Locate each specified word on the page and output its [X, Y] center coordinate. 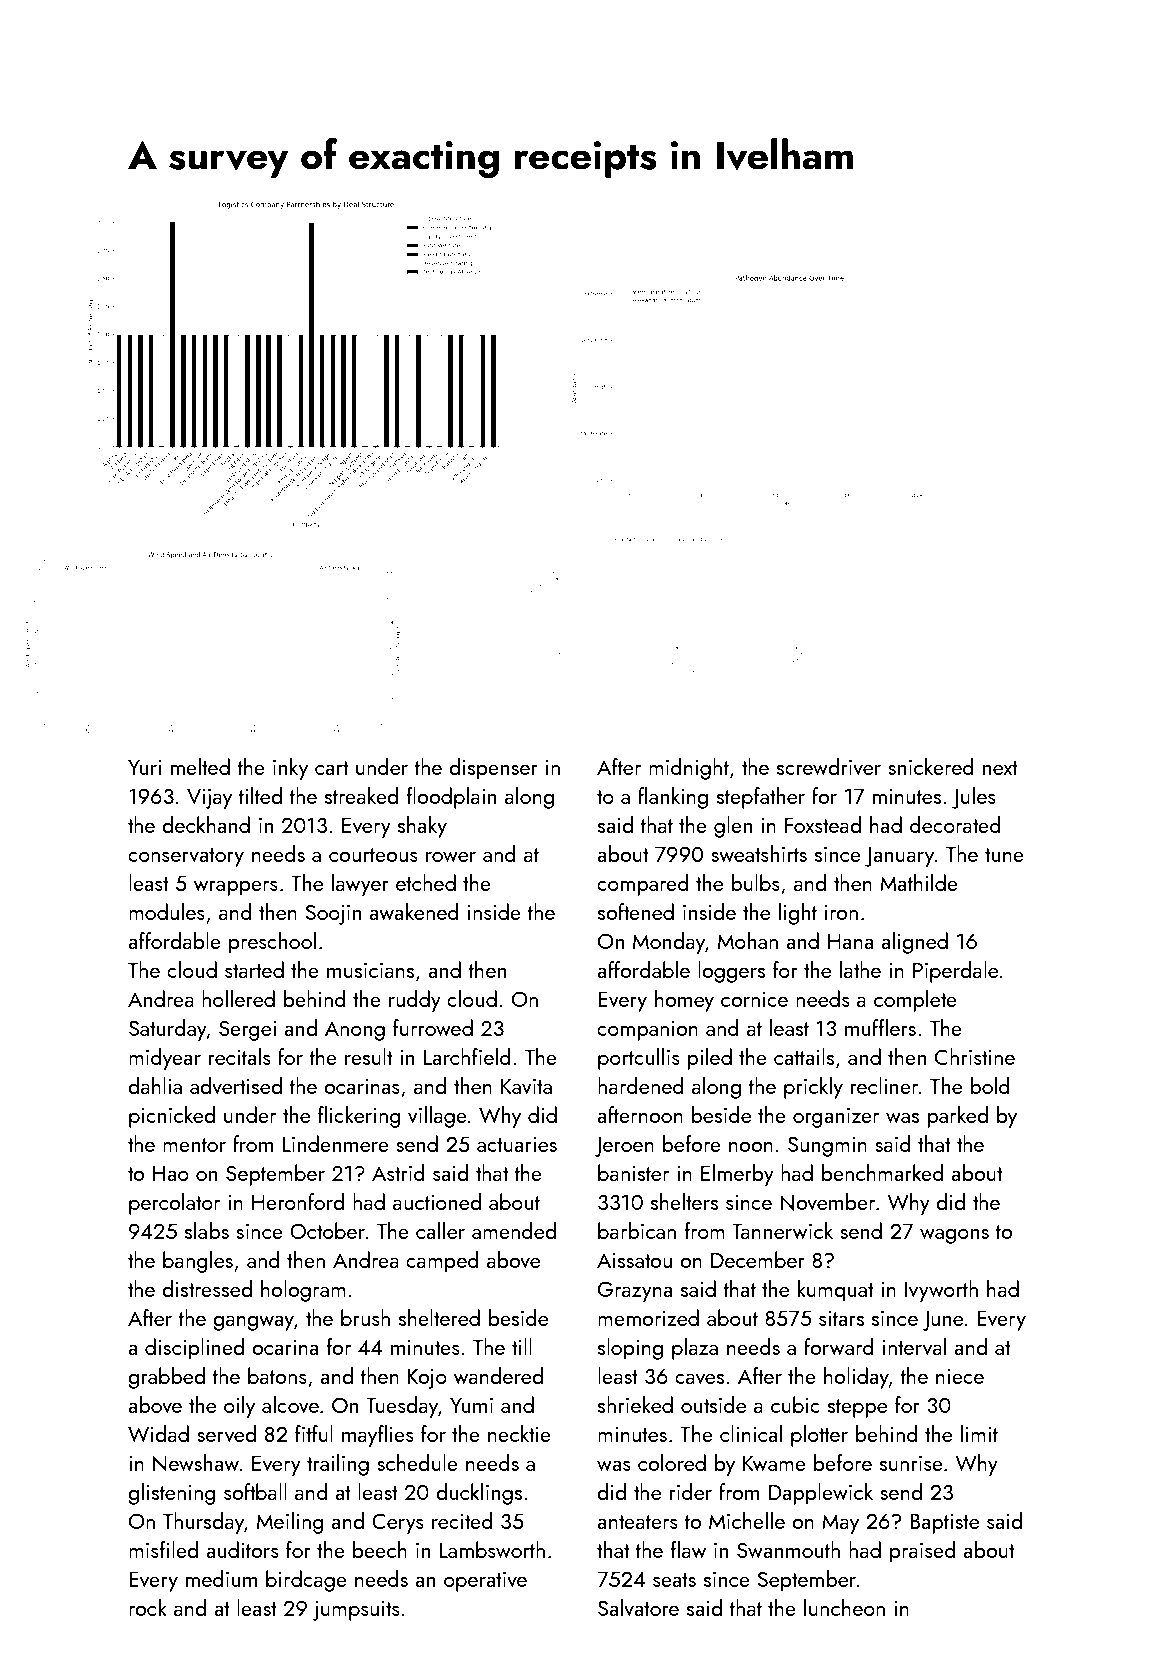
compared [643, 885]
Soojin [333, 915]
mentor [194, 1145]
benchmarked [883, 1172]
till [522, 1346]
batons [277, 1375]
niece [960, 1376]
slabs [207, 1230]
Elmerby [737, 1175]
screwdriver [829, 766]
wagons [954, 1236]
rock [148, 1607]
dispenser [493, 769]
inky [290, 769]
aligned [914, 943]
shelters [684, 1201]
